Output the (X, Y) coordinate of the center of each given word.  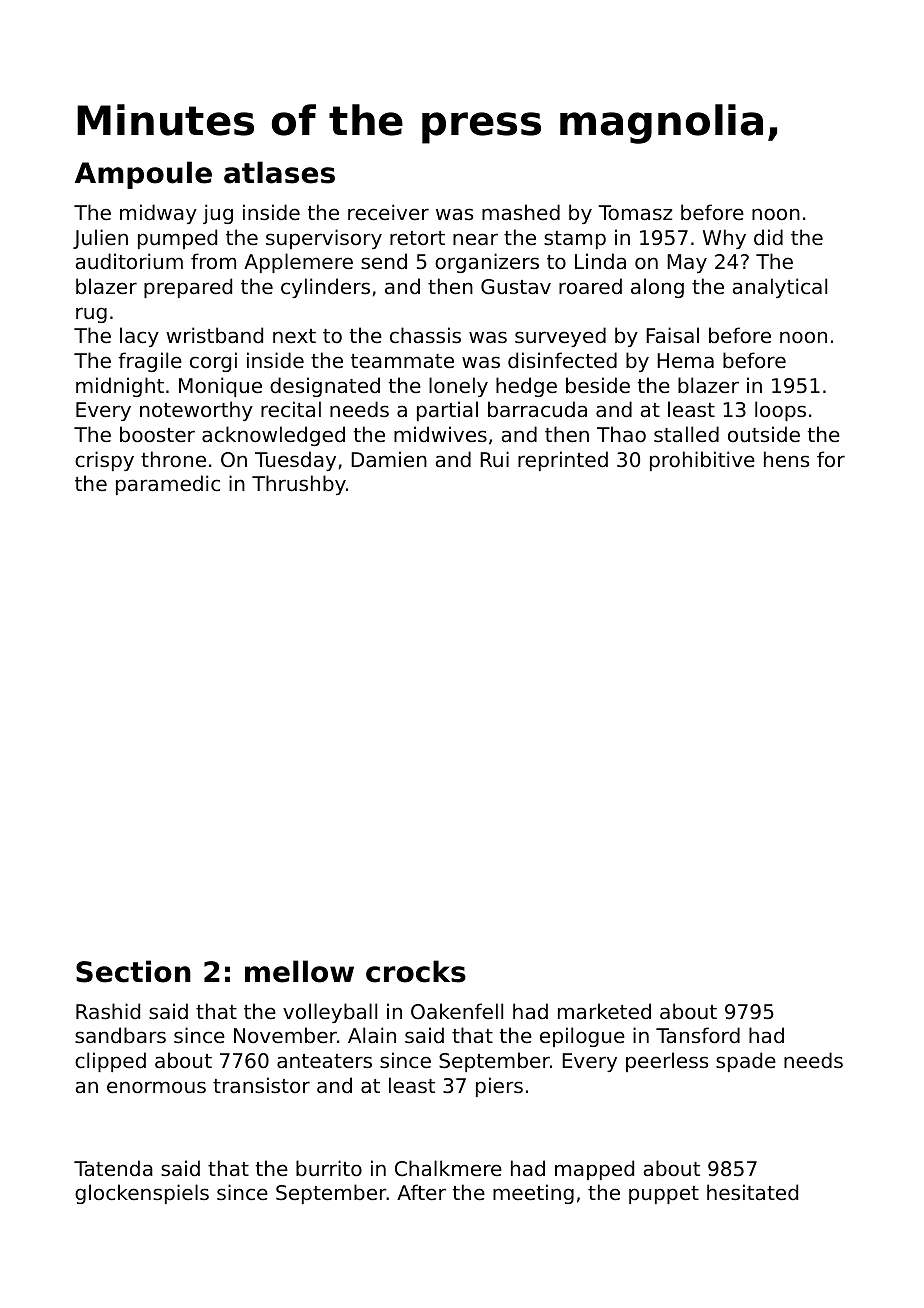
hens (786, 459)
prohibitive (702, 461)
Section (133, 971)
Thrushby (299, 485)
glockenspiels (142, 1194)
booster (157, 434)
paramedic (168, 485)
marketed (604, 1011)
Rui (494, 459)
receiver (388, 212)
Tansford (698, 1035)
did (768, 237)
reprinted (563, 461)
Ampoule (143, 175)
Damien (389, 459)
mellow (299, 971)
